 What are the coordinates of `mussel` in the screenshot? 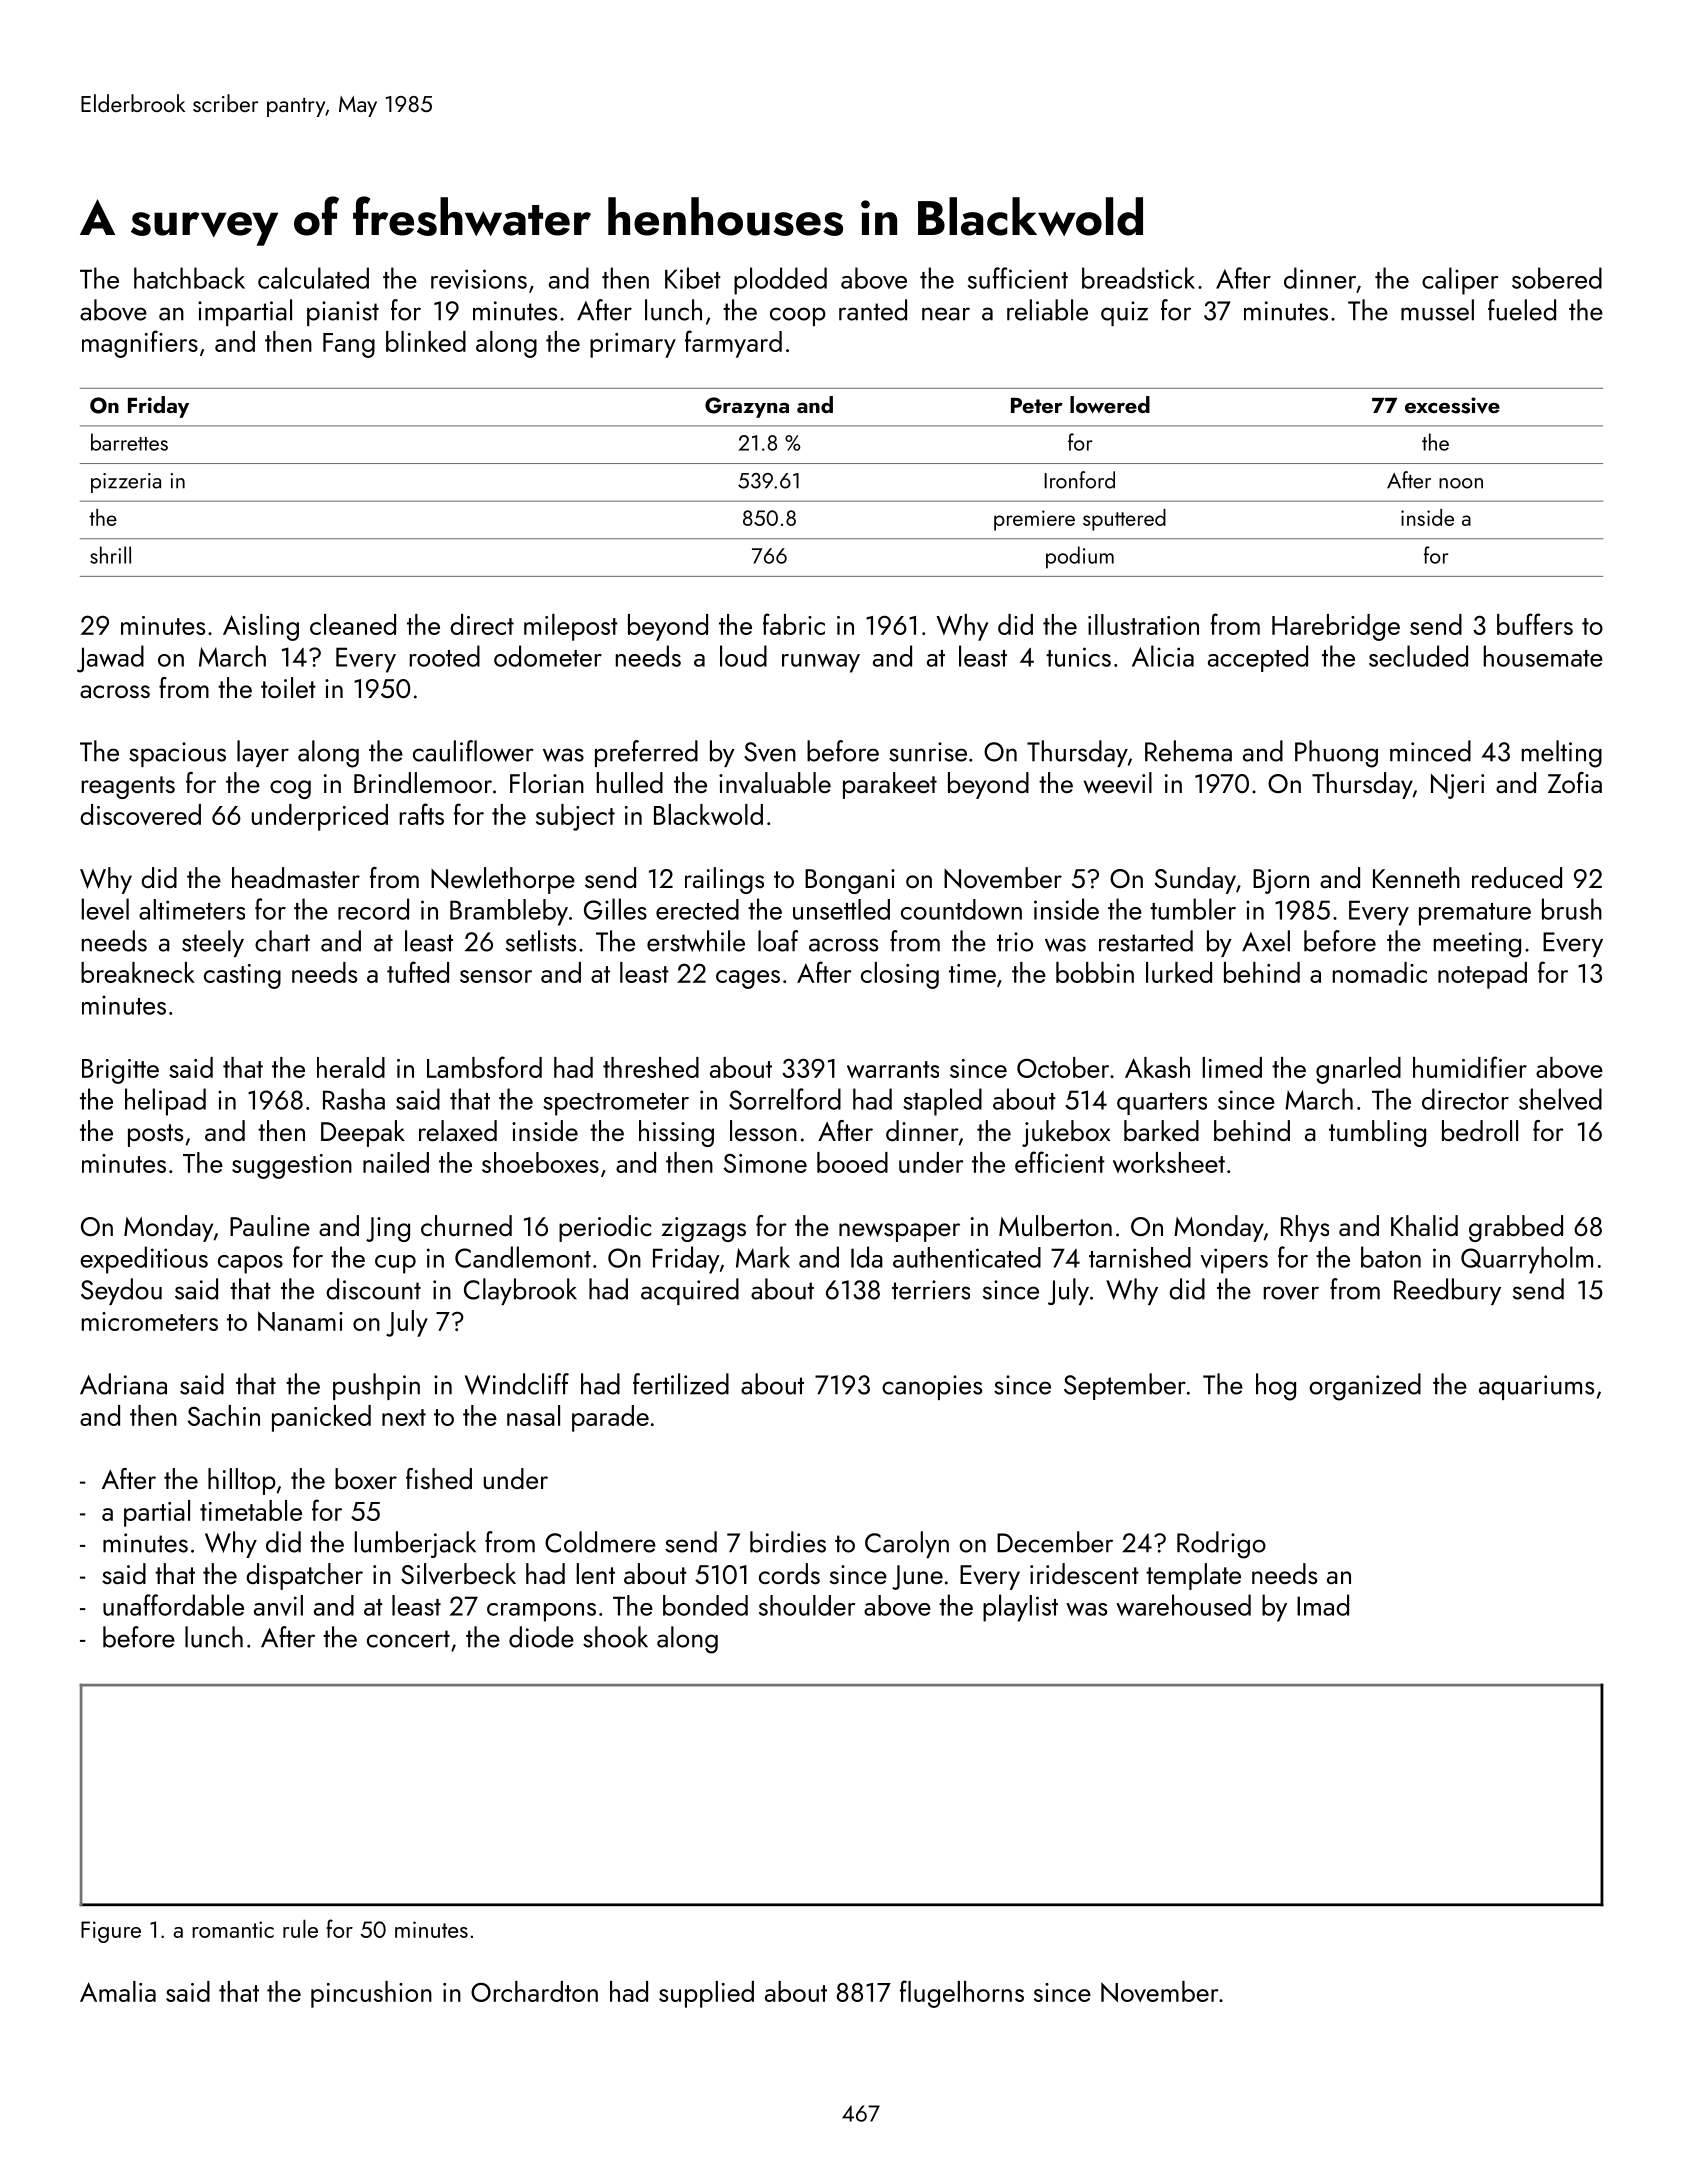 It's located at (1437, 310).
